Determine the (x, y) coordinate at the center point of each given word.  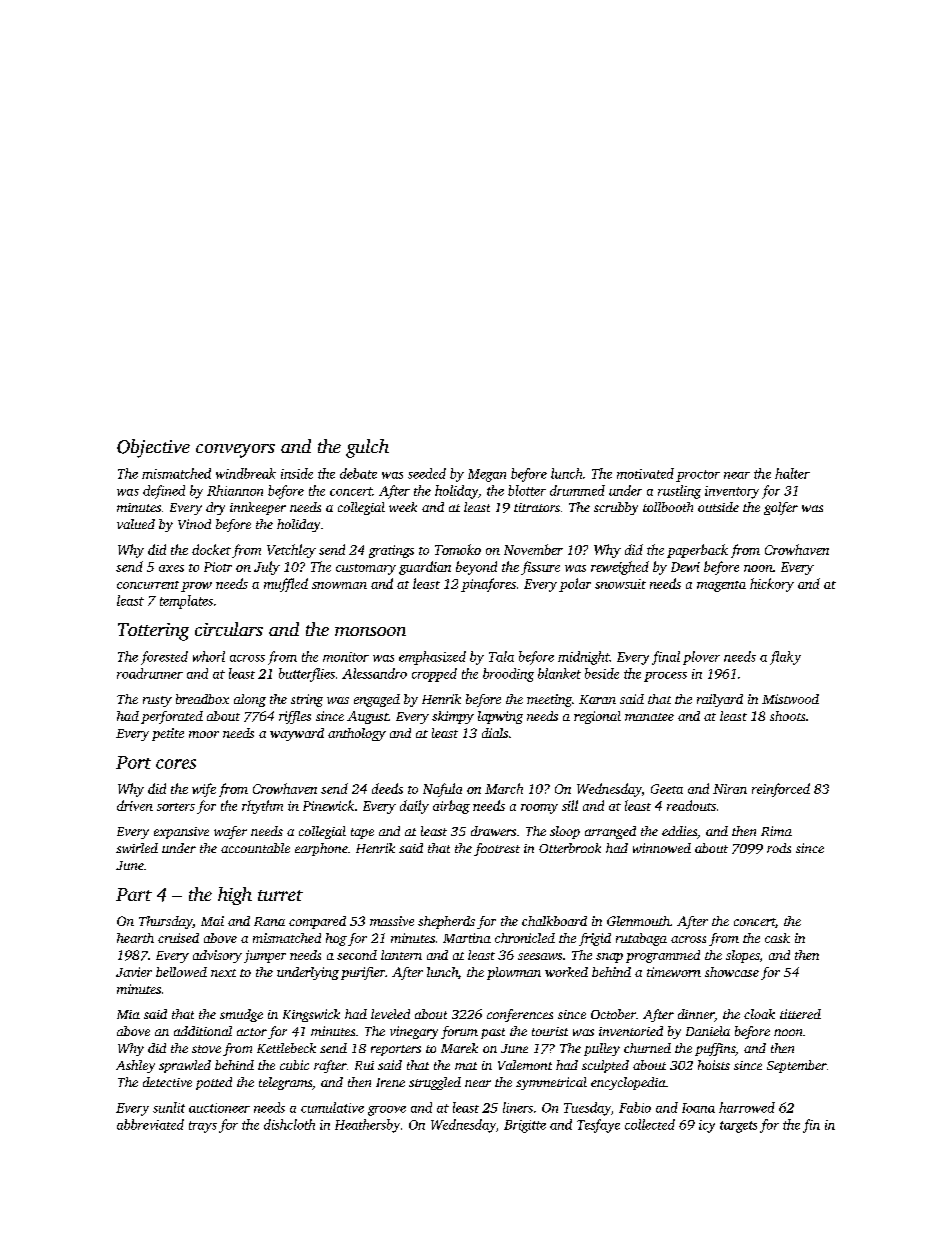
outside (718, 507)
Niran (730, 789)
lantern (401, 955)
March (504, 788)
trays (203, 1127)
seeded (427, 473)
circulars (229, 629)
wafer (230, 832)
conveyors (235, 451)
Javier (134, 972)
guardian (425, 568)
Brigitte (525, 1126)
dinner (696, 1014)
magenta (721, 586)
